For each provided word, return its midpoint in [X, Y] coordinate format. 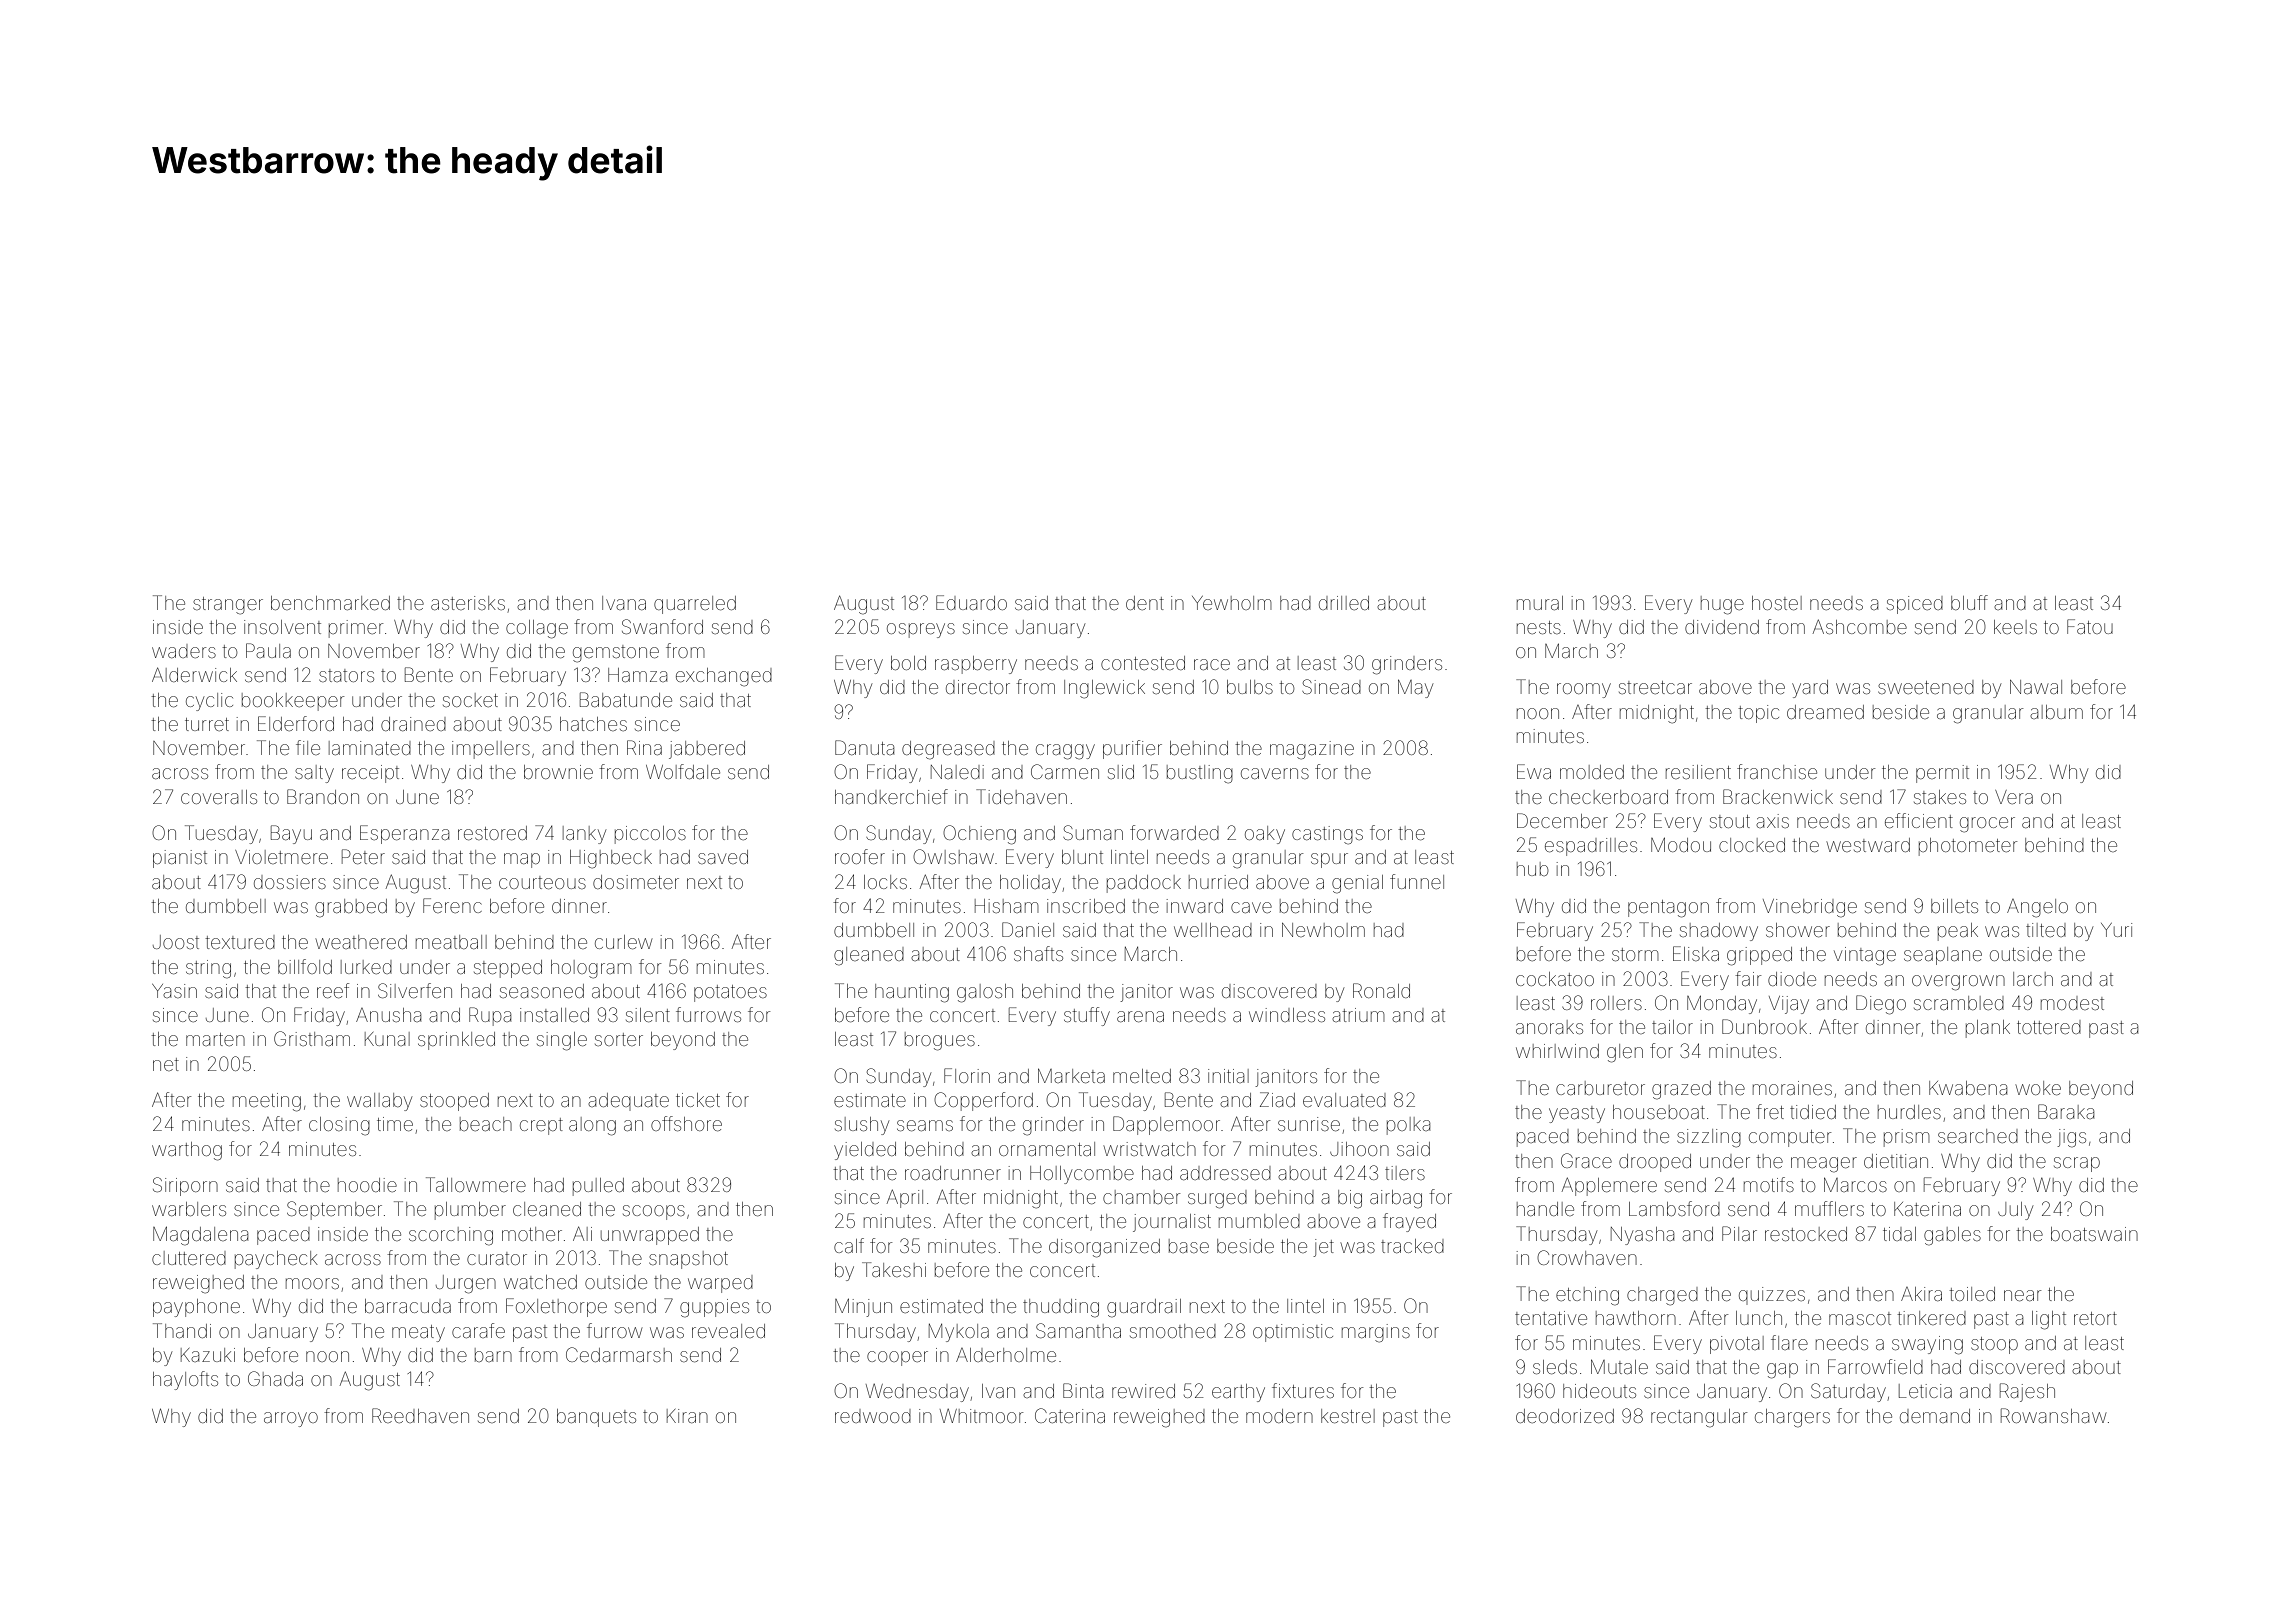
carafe [478, 1330]
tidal [1899, 1234]
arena [1140, 1016]
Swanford [662, 626]
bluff [1969, 602]
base [1189, 1246]
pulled [598, 1187]
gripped [1759, 956]
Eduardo [971, 602]
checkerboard [1608, 797]
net [166, 1064]
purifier [1132, 749]
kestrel [1348, 1416]
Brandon [323, 796]
